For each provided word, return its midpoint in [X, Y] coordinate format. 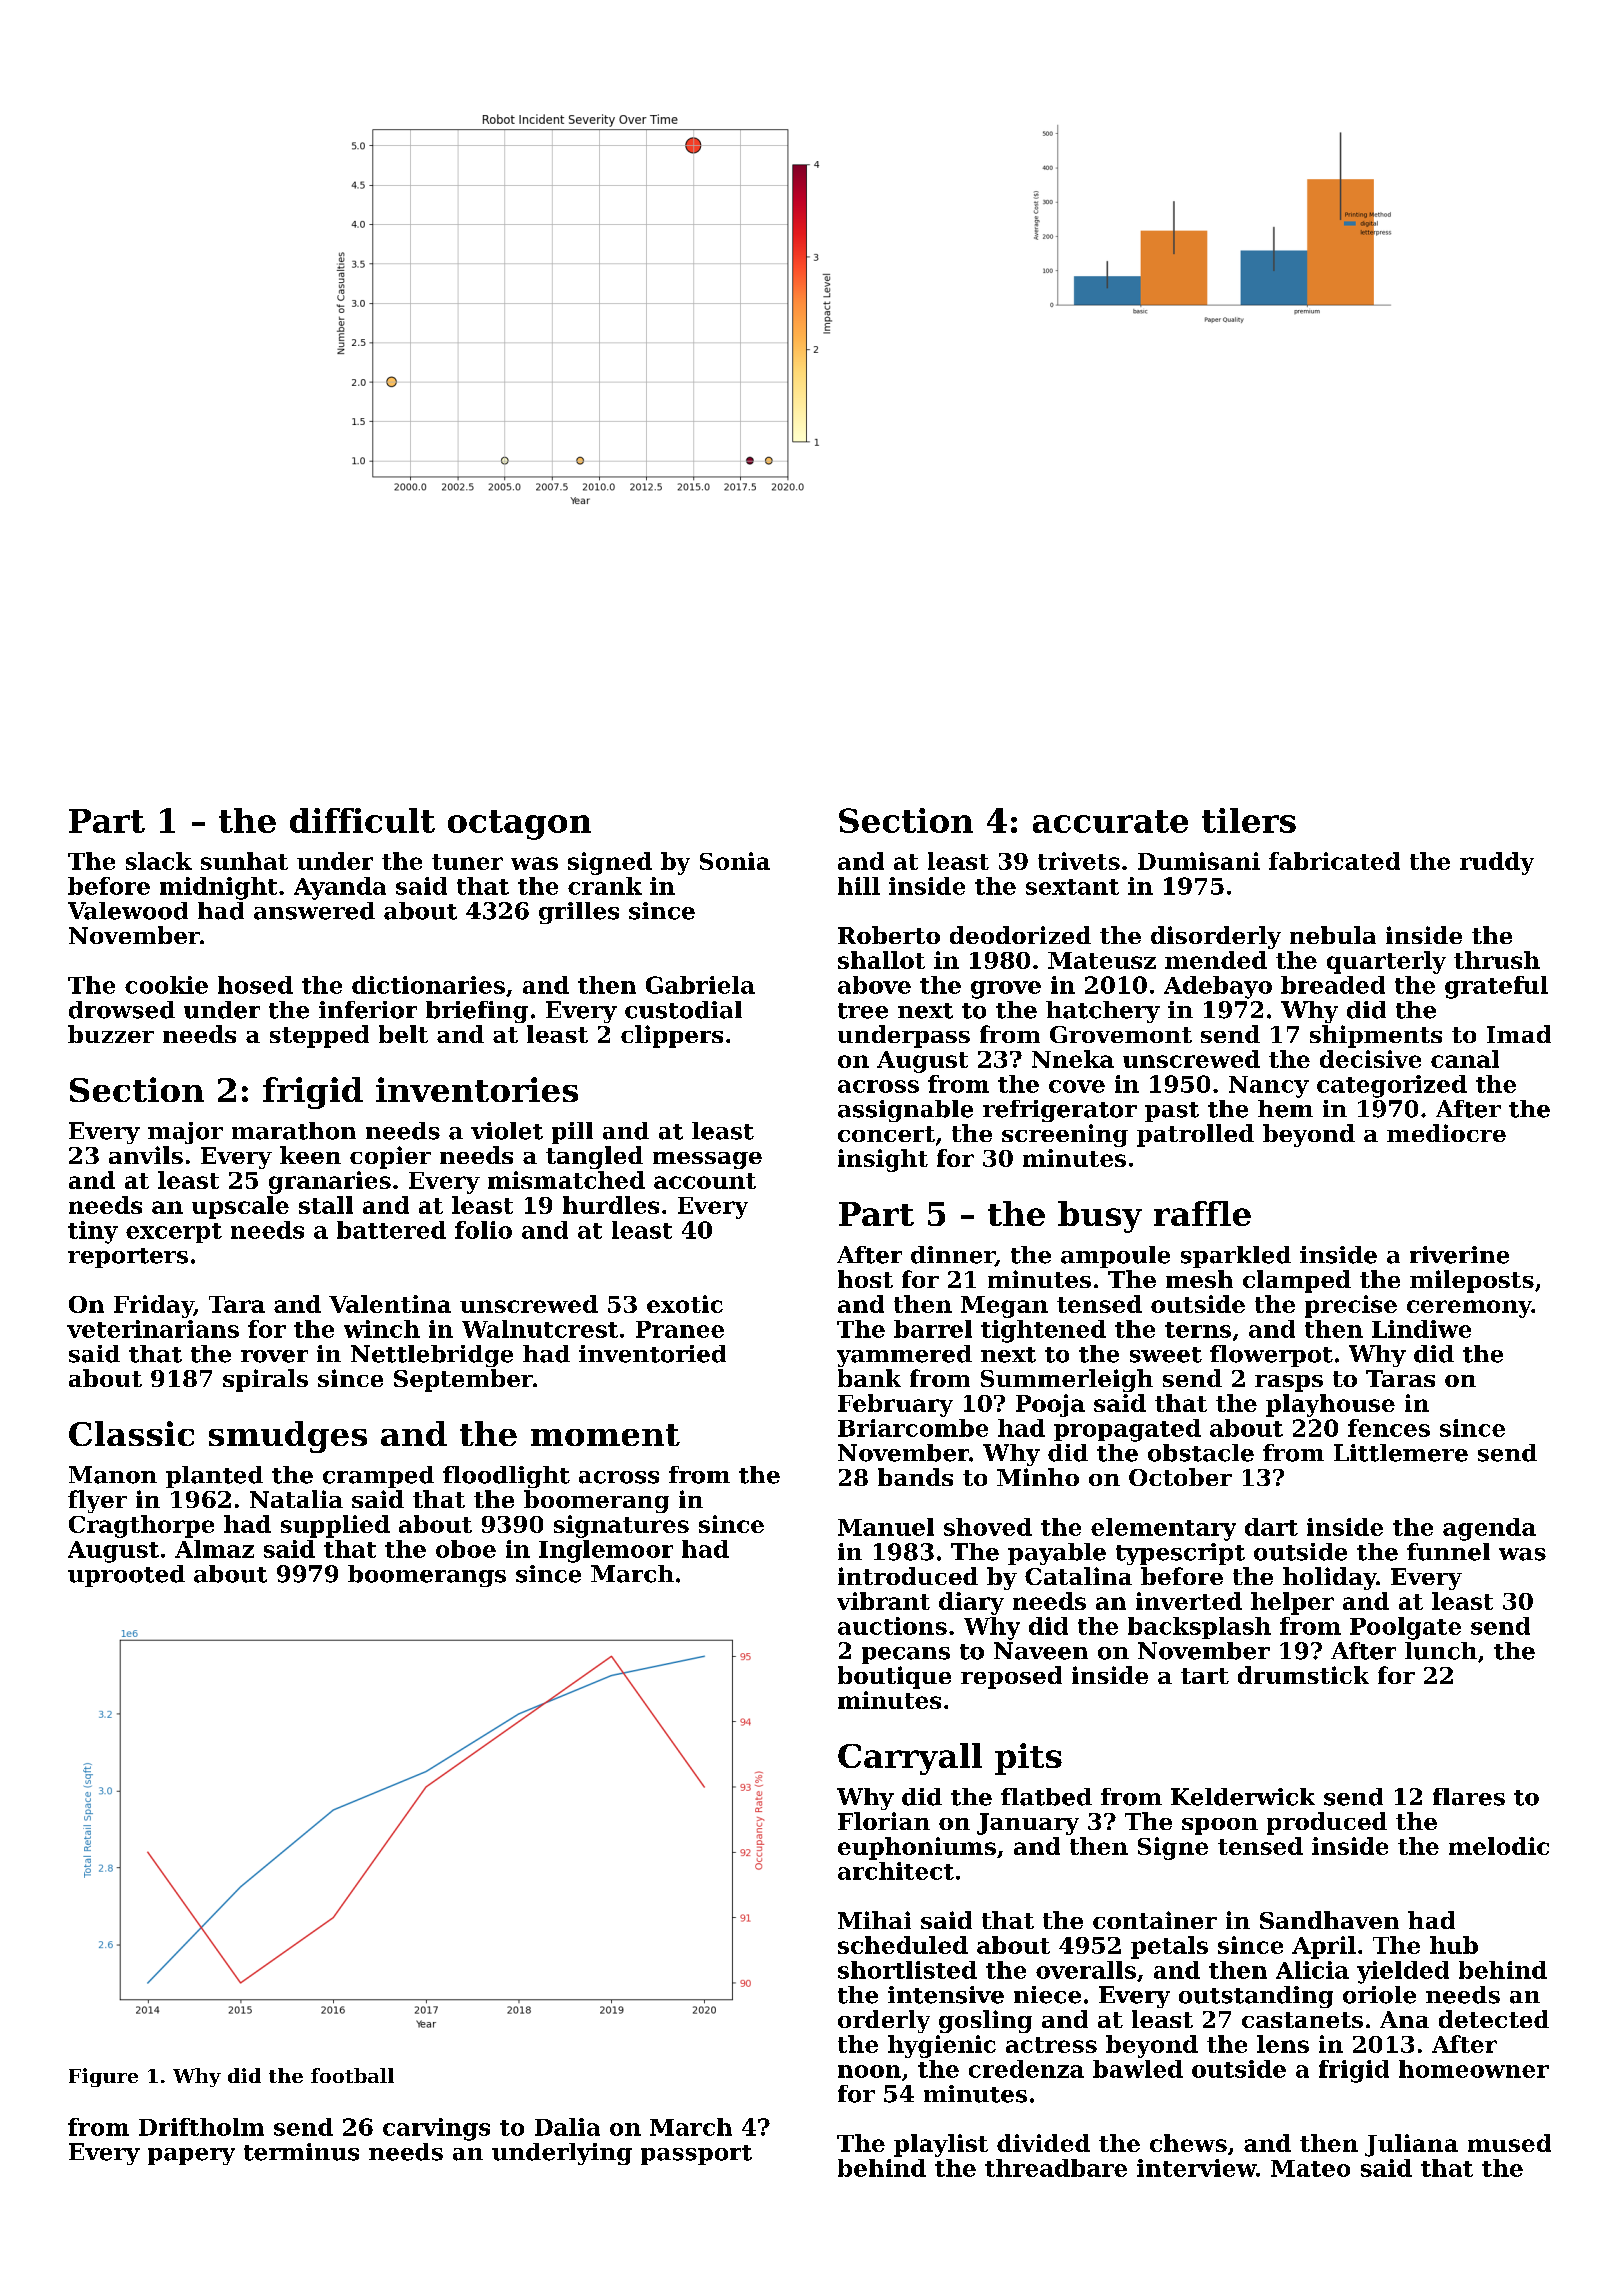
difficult [362, 820]
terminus [301, 2152]
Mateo [1310, 2168]
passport [696, 2155]
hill [859, 886]
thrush [1497, 960]
